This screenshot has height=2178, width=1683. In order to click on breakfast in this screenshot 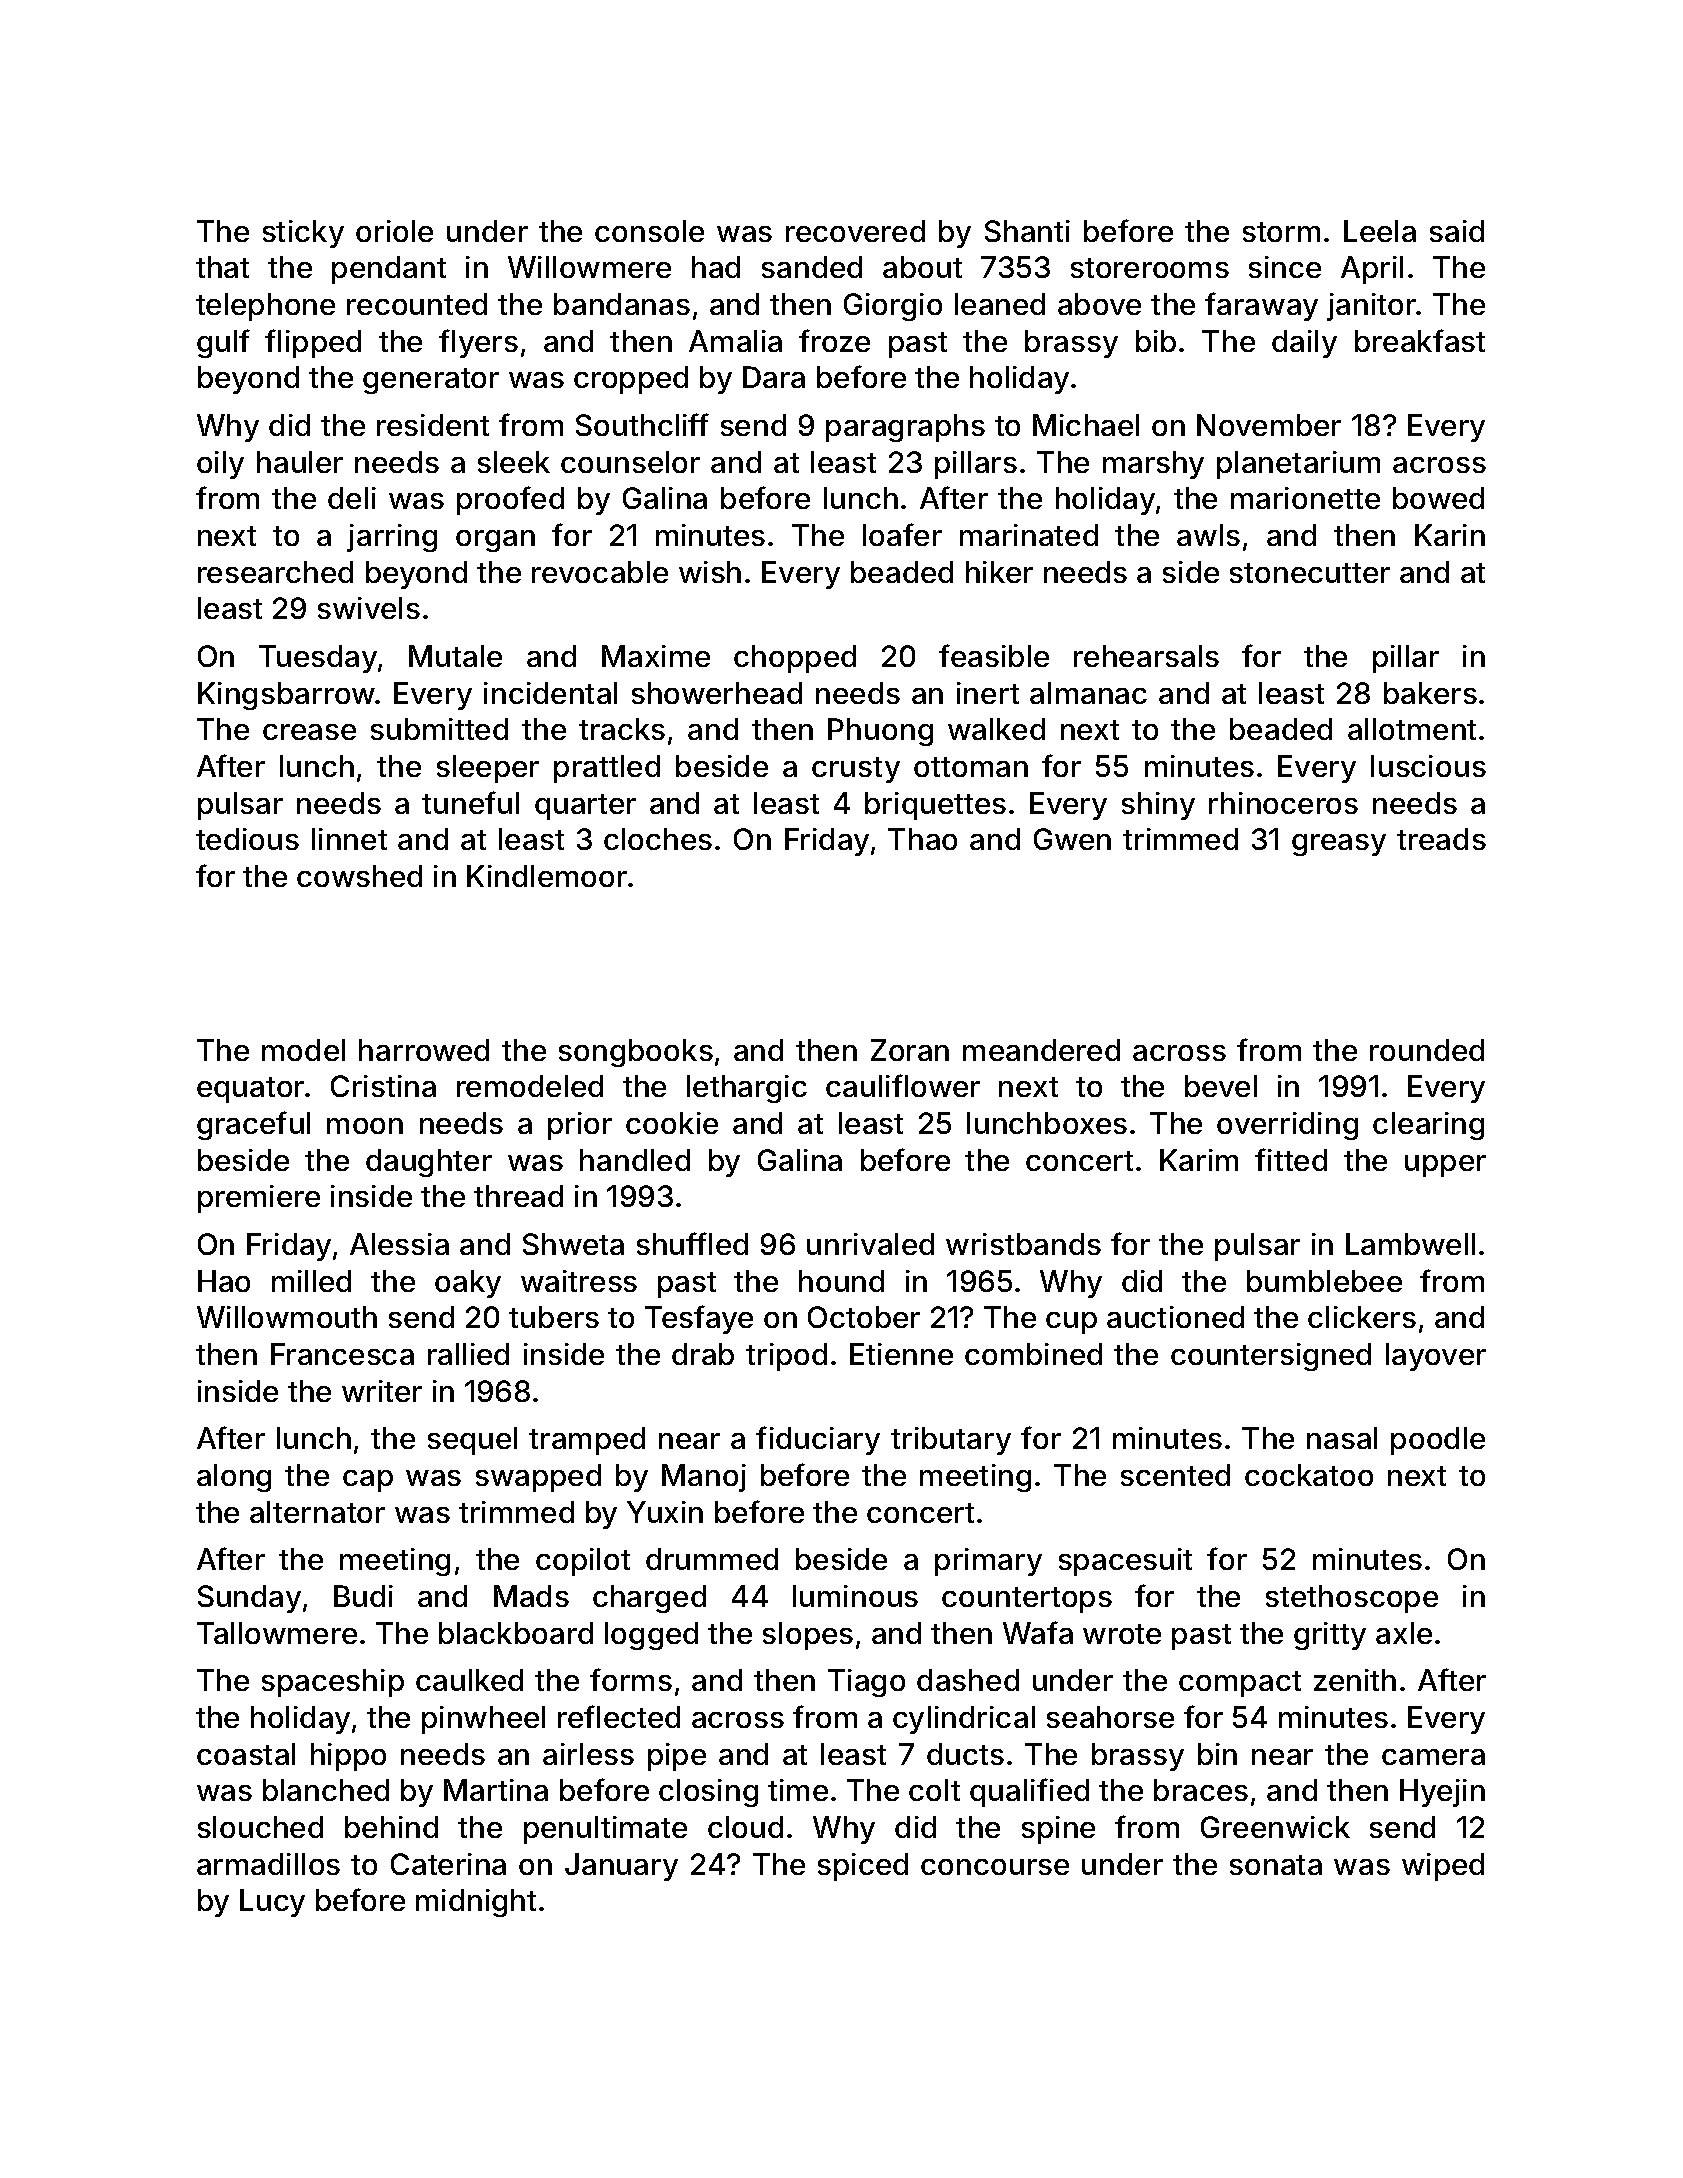, I will do `click(1420, 340)`.
